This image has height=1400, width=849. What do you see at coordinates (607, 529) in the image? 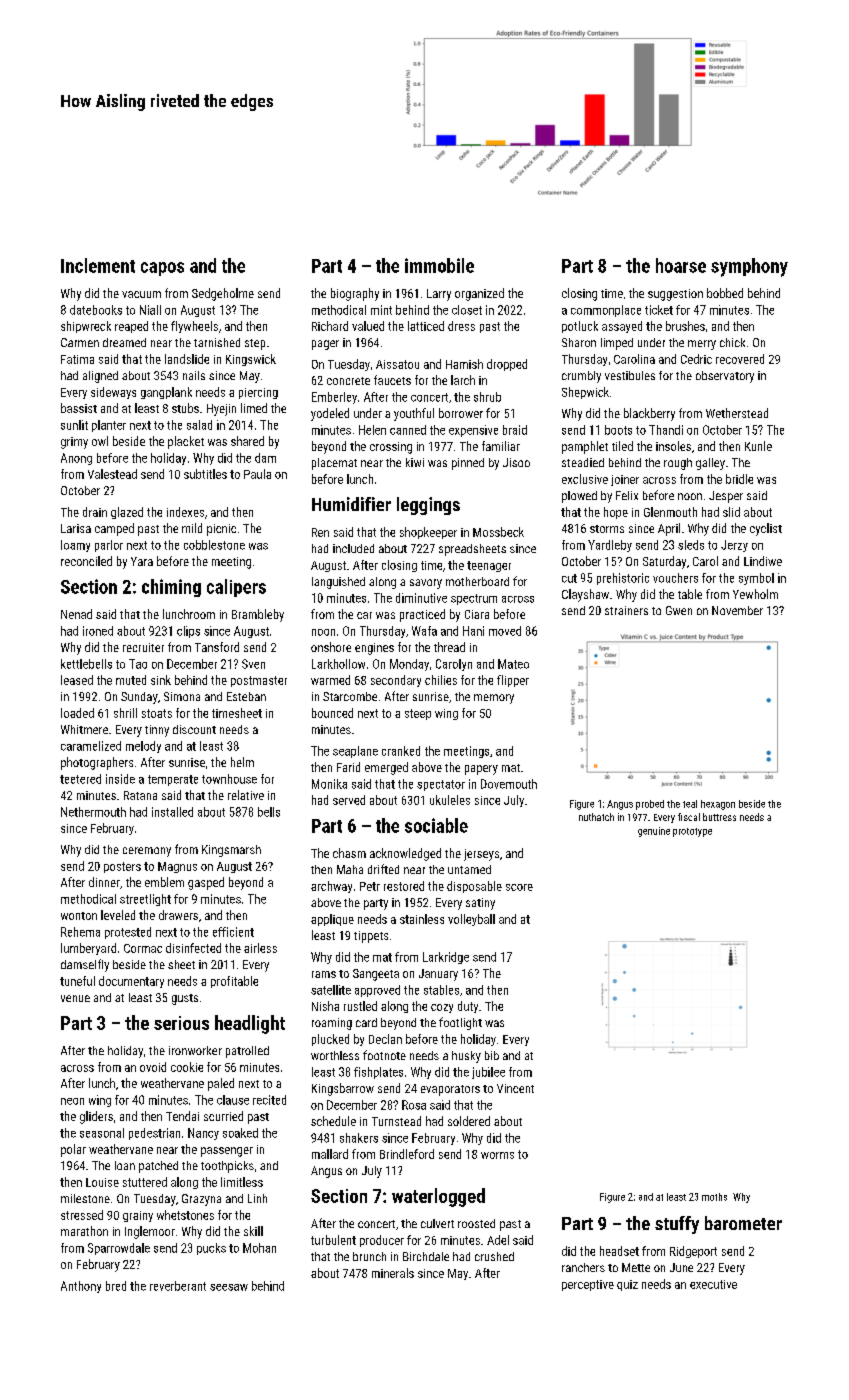
I see `storms` at bounding box center [607, 529].
